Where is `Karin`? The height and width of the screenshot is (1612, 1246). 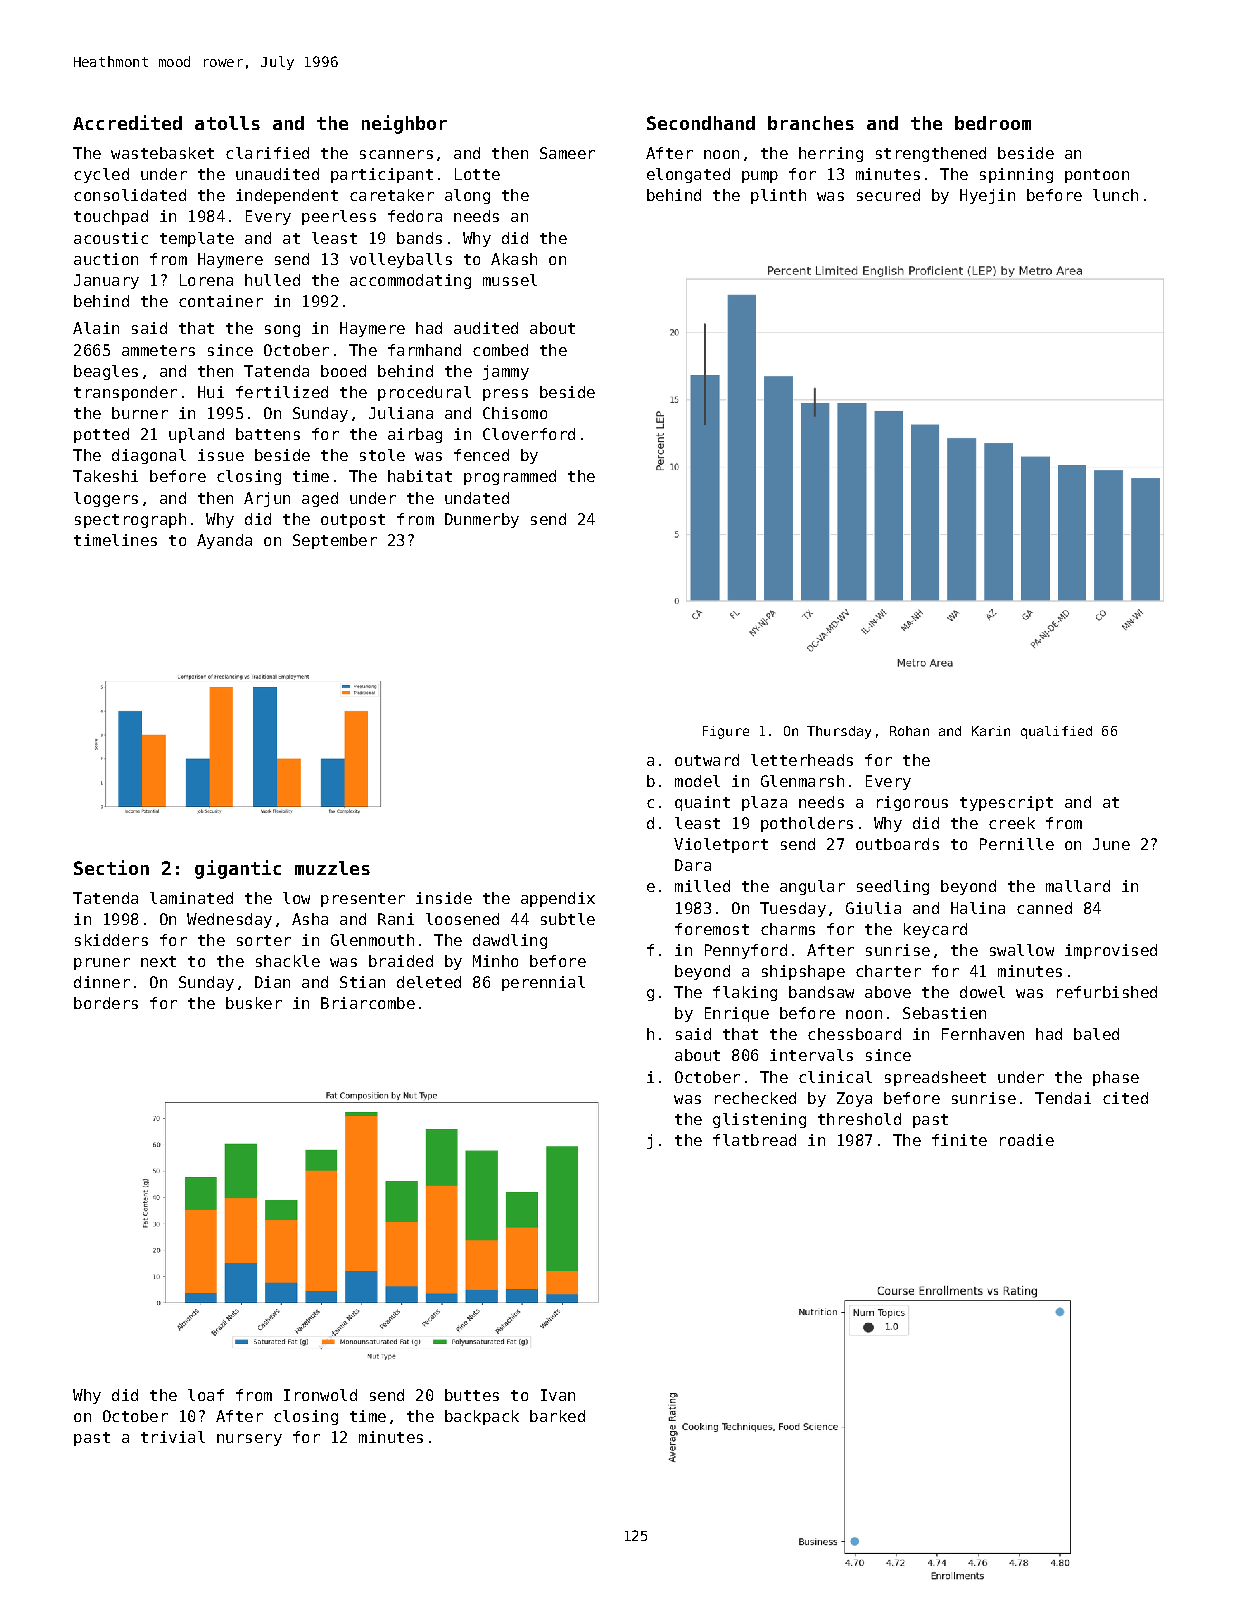 Karin is located at coordinates (991, 731).
